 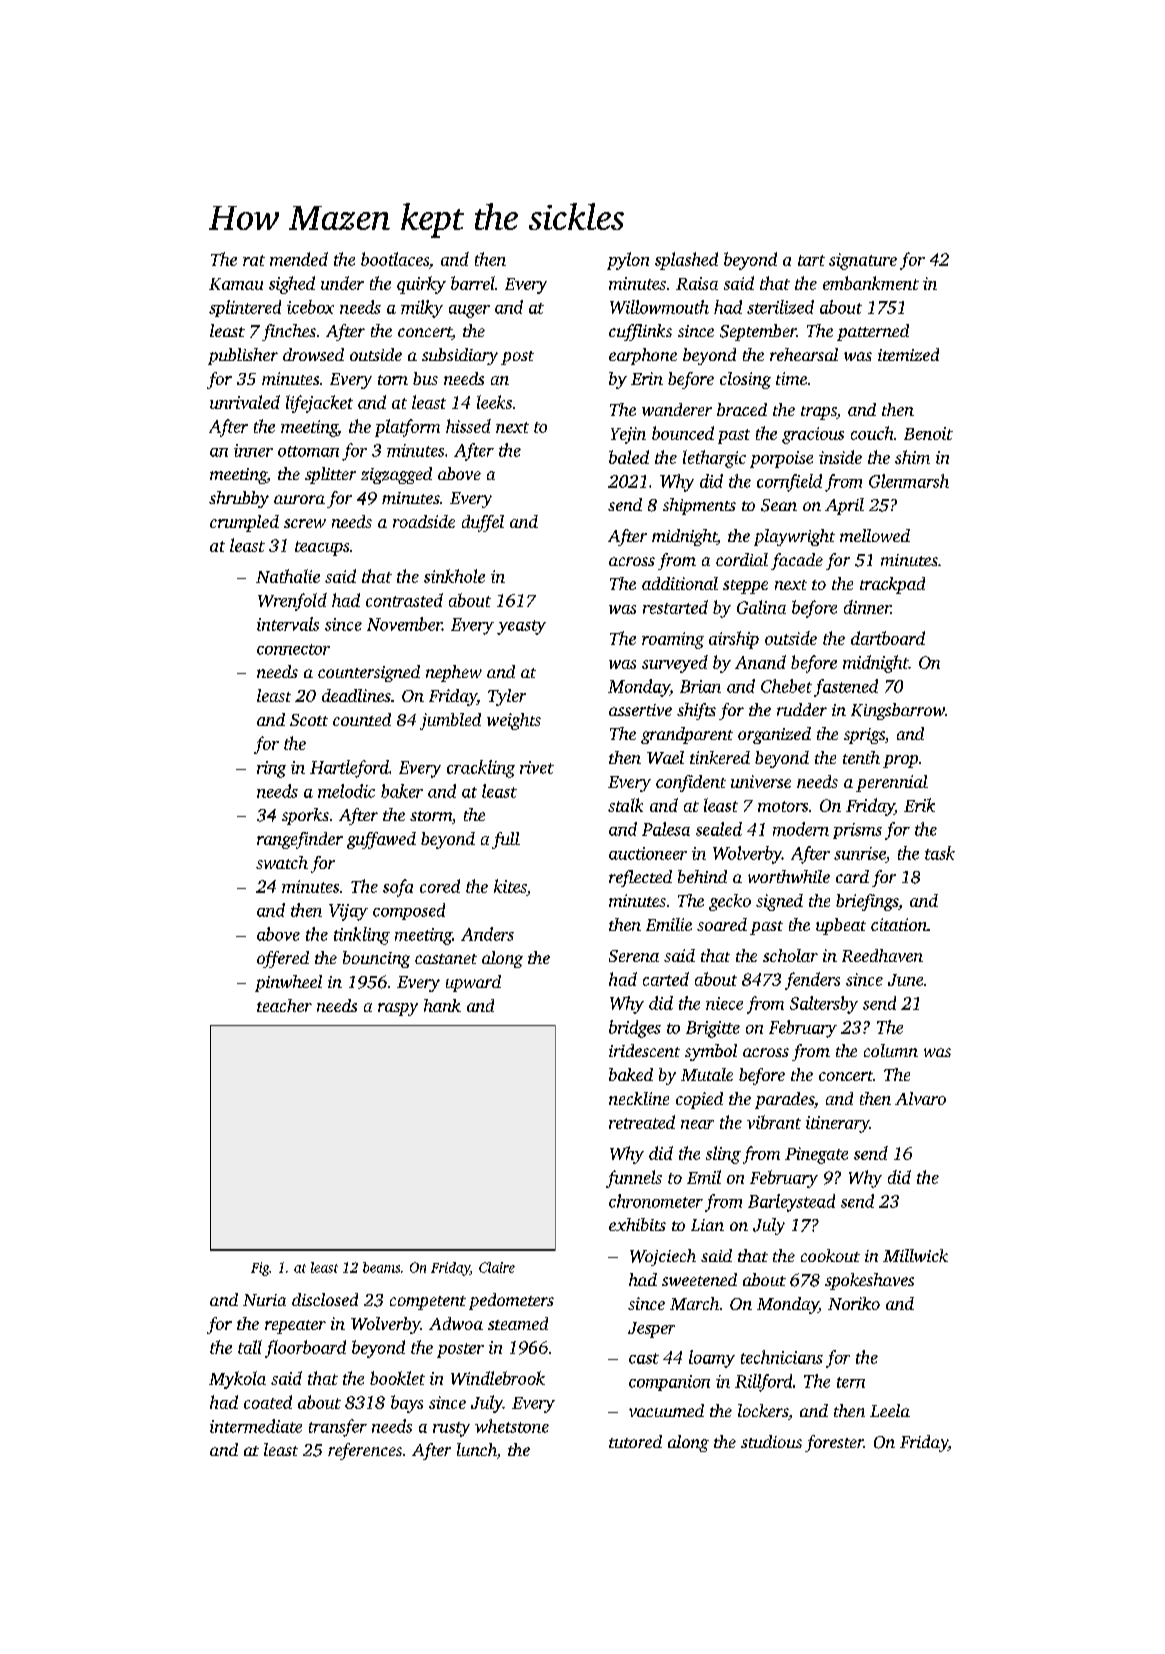 What do you see at coordinates (271, 769) in the page?
I see `ring` at bounding box center [271, 769].
